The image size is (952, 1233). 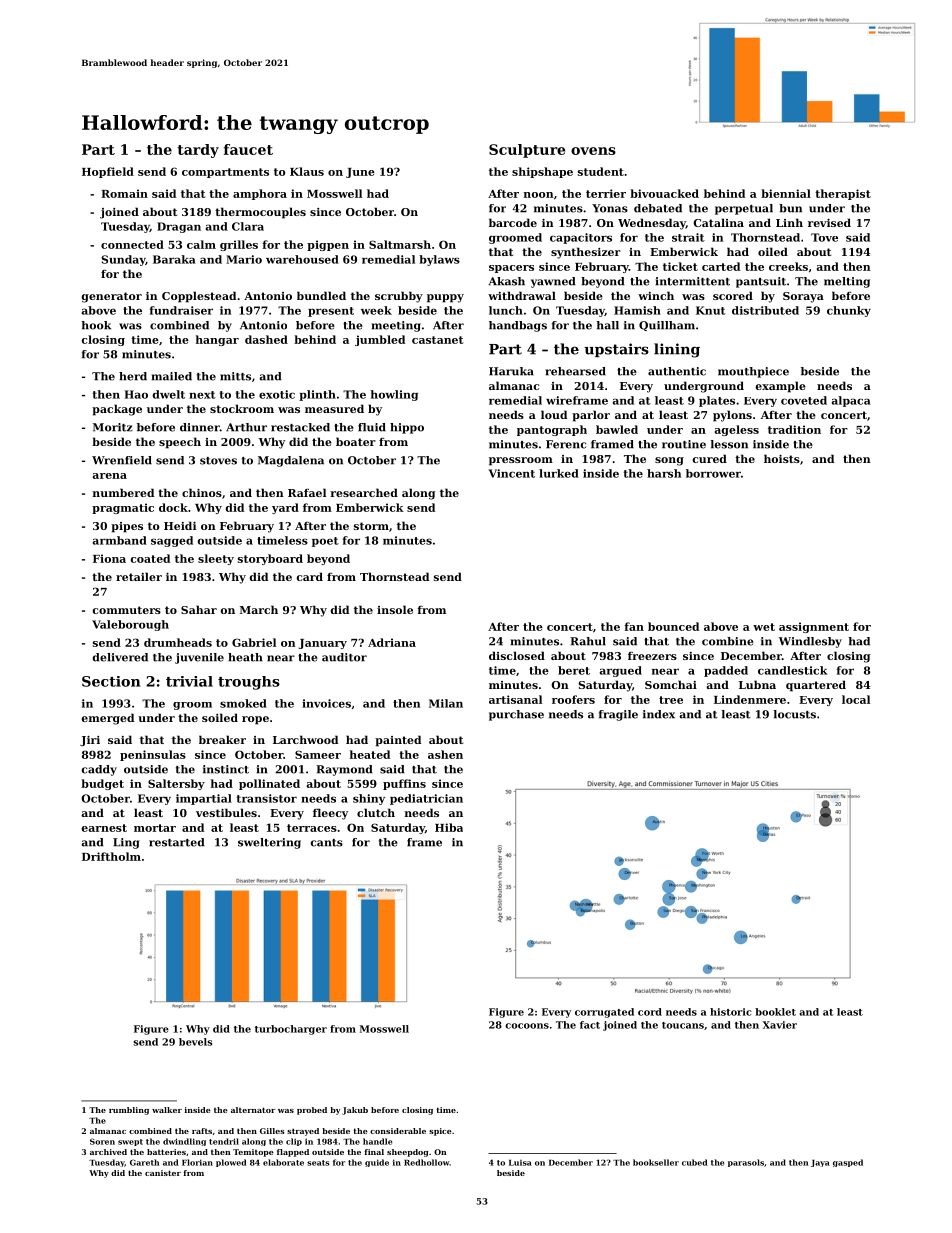 What do you see at coordinates (782, 458) in the screenshot?
I see `hoists` at bounding box center [782, 458].
